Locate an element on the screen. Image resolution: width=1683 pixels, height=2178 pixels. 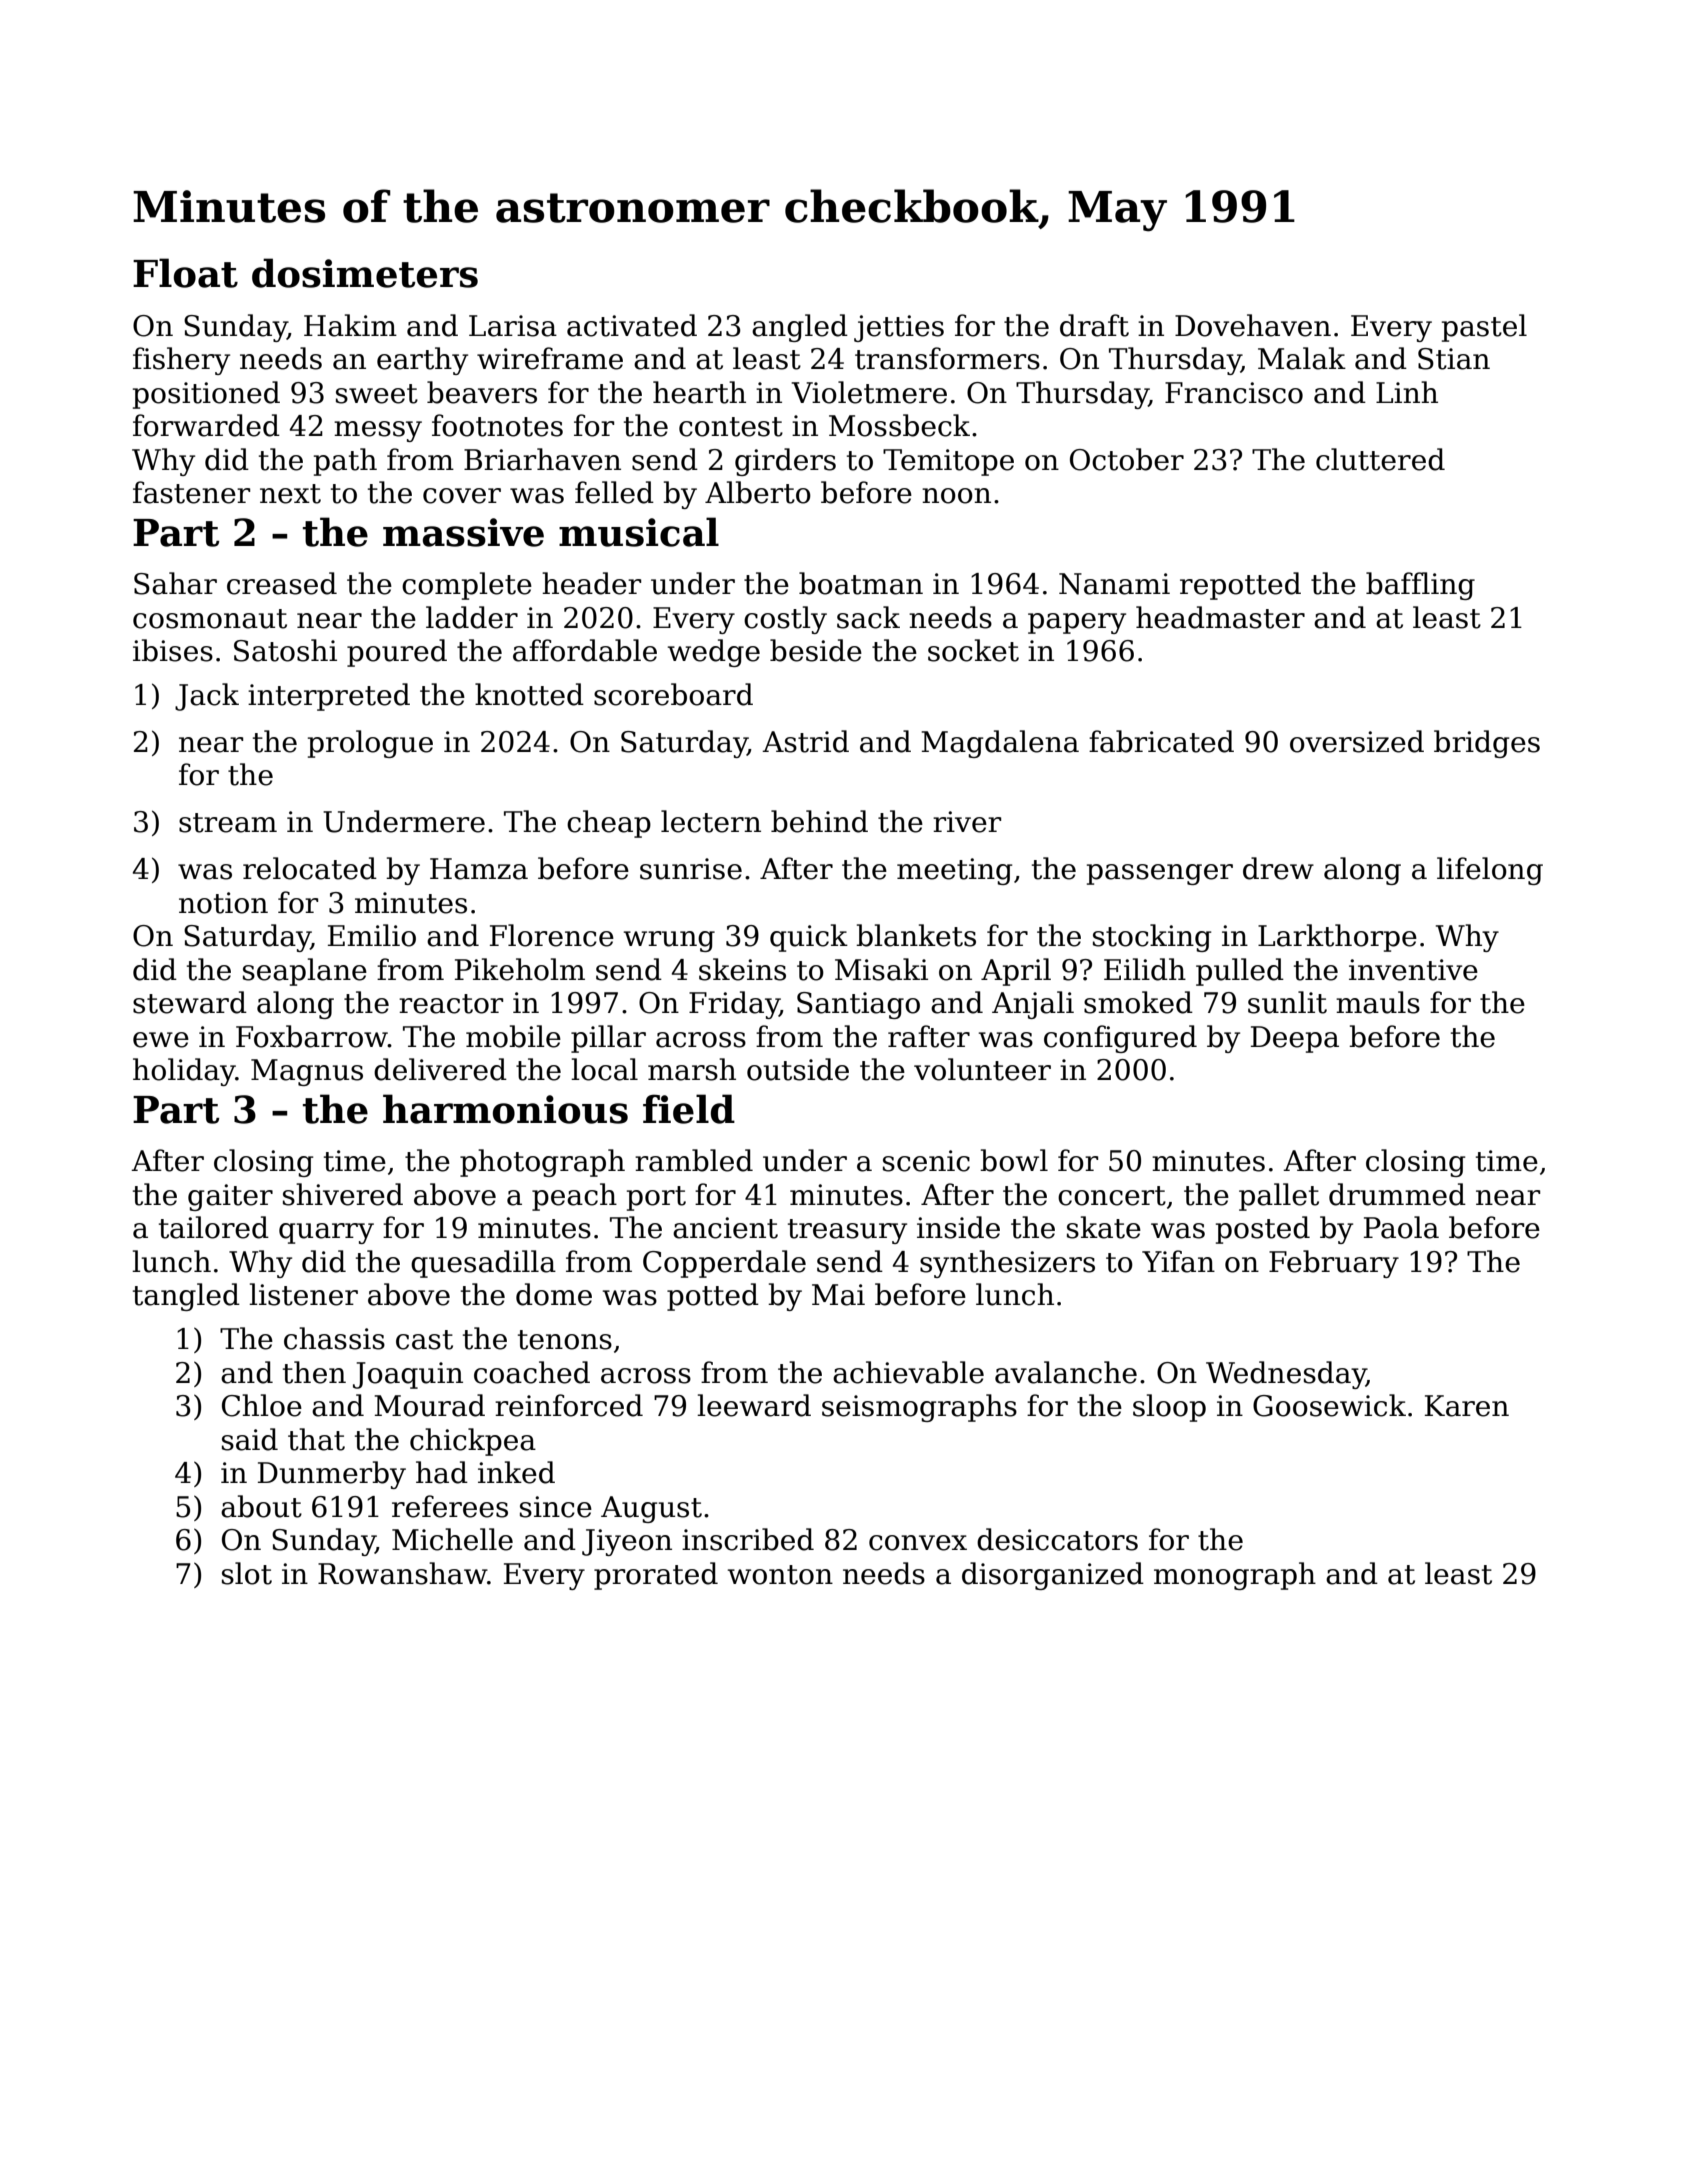
activated is located at coordinates (632, 325).
